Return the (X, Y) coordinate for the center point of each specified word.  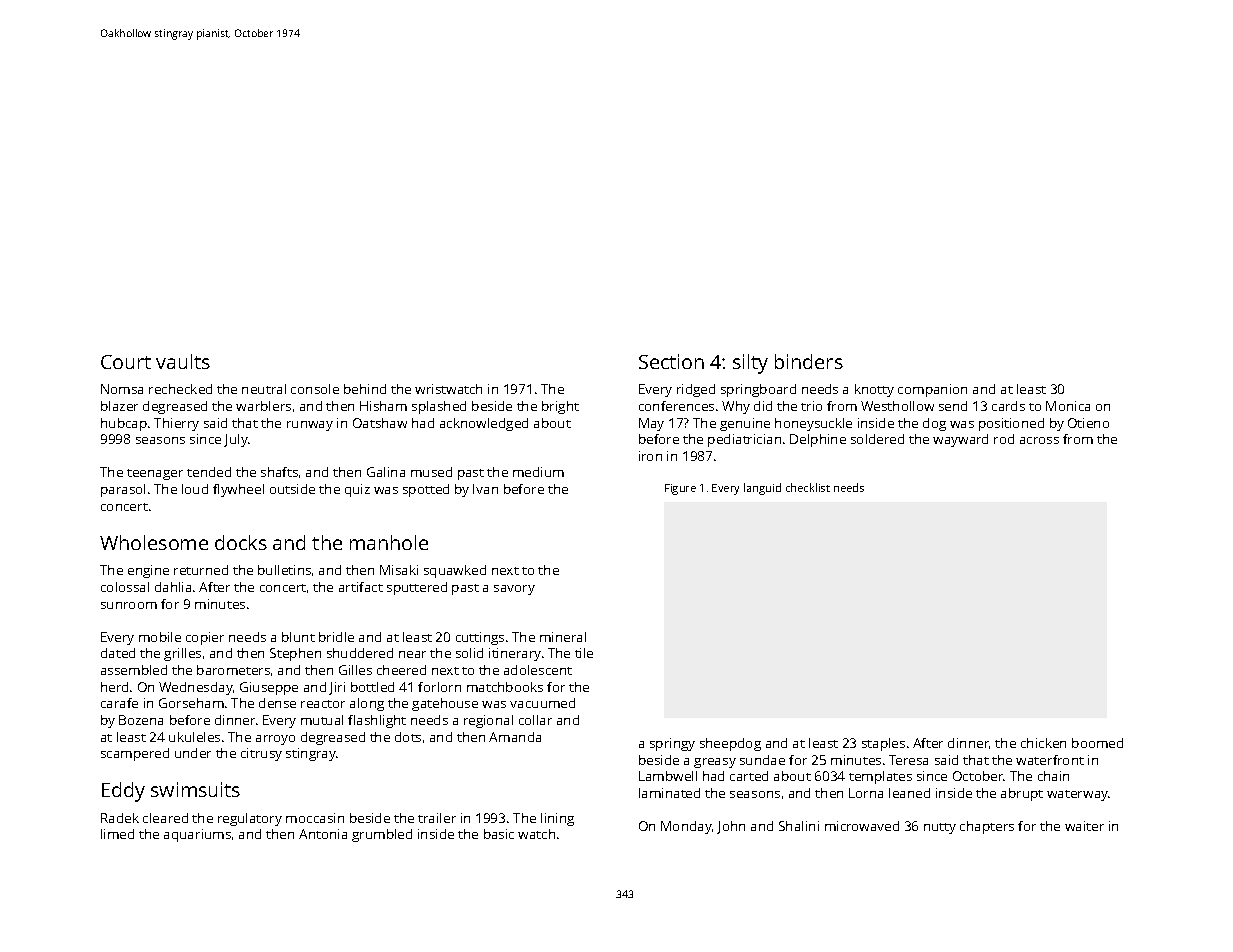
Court (126, 362)
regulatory (250, 819)
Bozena (141, 720)
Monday (686, 827)
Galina (386, 472)
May (651, 424)
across (1039, 440)
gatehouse (445, 704)
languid (762, 489)
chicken (1043, 743)
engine (148, 571)
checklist (808, 487)
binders (809, 361)
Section (671, 361)
